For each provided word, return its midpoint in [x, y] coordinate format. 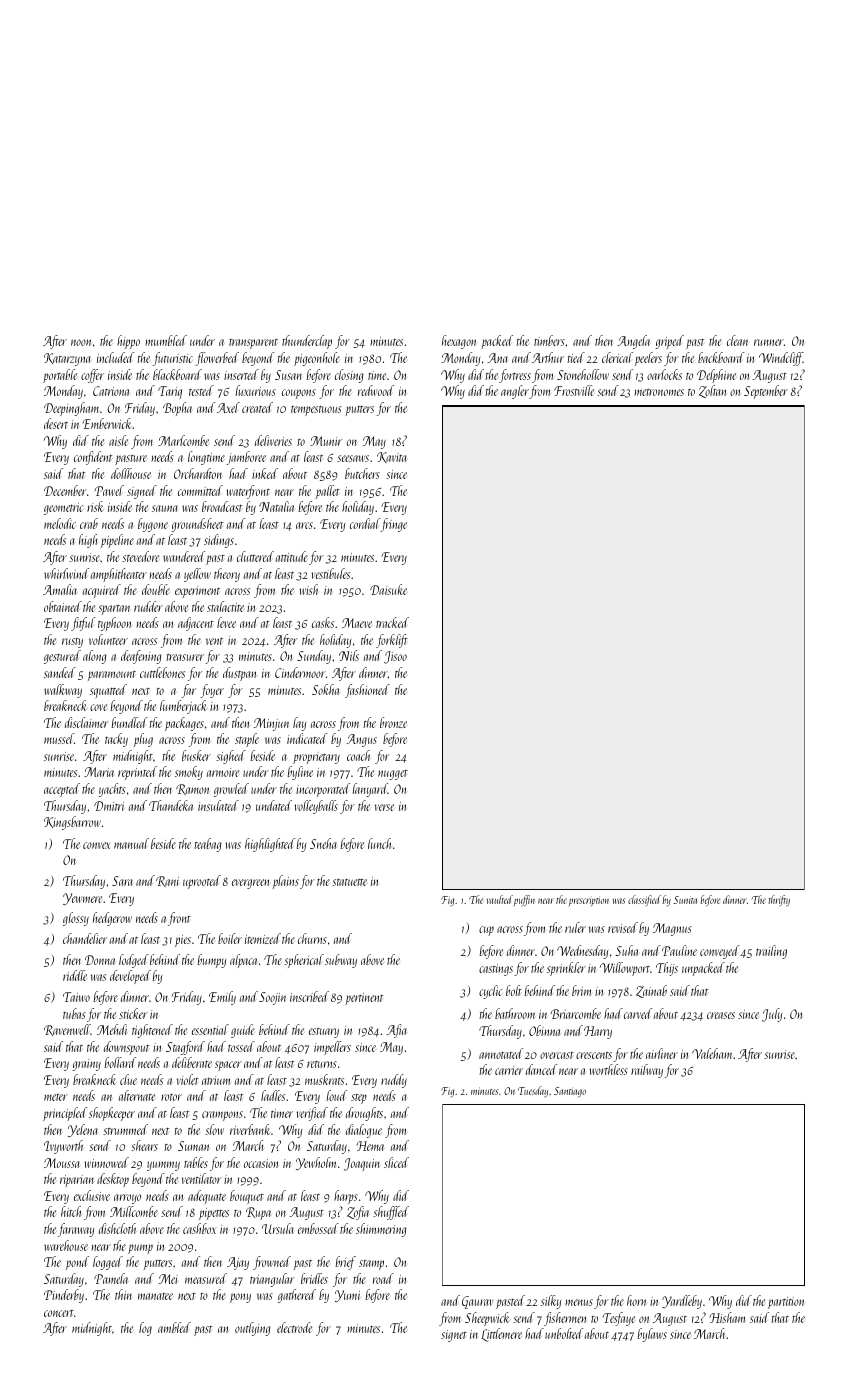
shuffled [391, 1213]
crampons [222, 1116]
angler [515, 392]
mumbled [166, 340]
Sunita [685, 900]
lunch [379, 843]
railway [647, 1071]
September [766, 392]
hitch [71, 1211]
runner [769, 342]
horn [636, 1300]
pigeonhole [317, 359]
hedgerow [112, 919]
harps [346, 1197]
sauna [165, 508]
